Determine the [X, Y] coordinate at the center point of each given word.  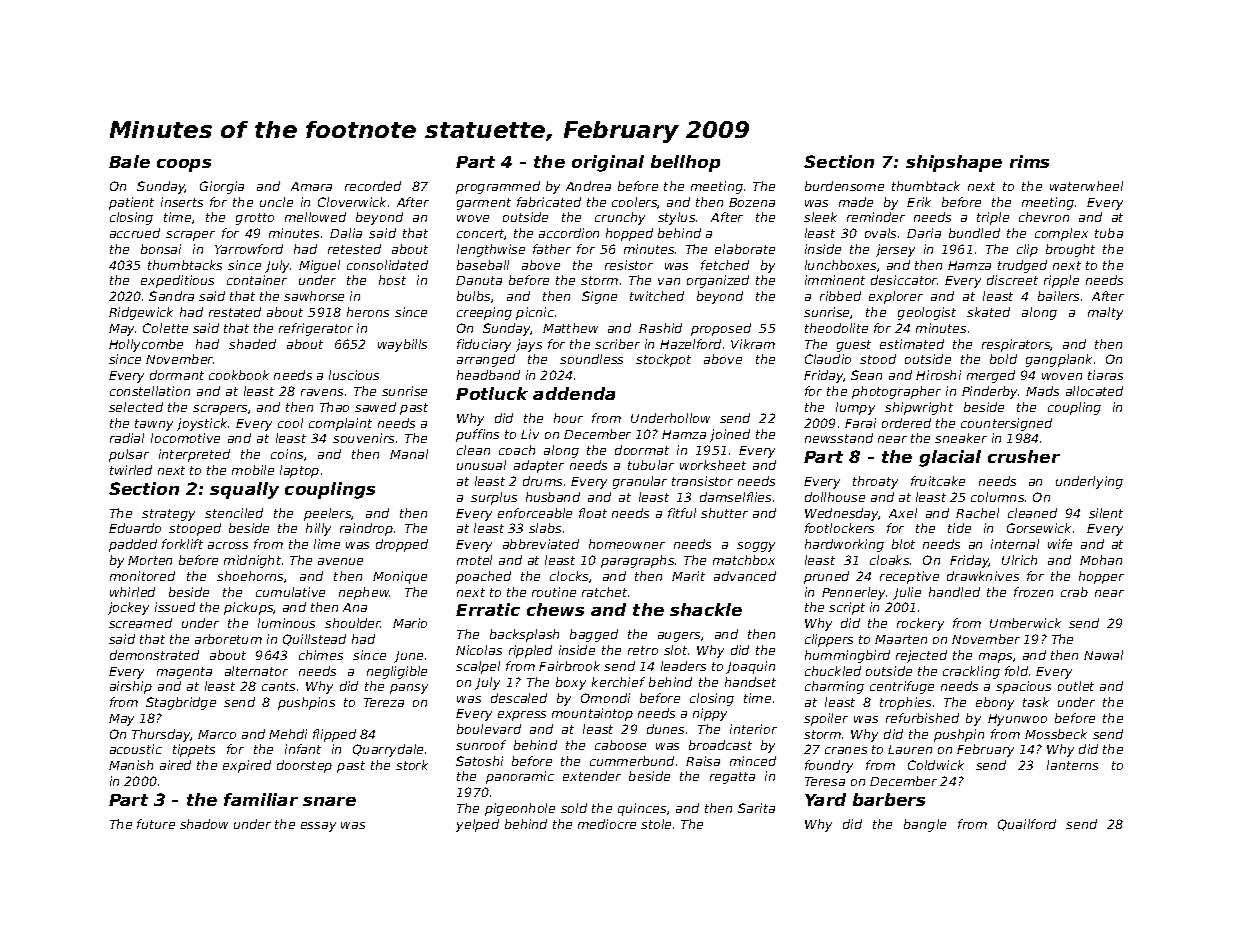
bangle [925, 825]
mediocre [607, 824]
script [847, 608]
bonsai [161, 249]
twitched [657, 296]
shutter [724, 513]
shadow [204, 824]
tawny [154, 425]
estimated [912, 344]
